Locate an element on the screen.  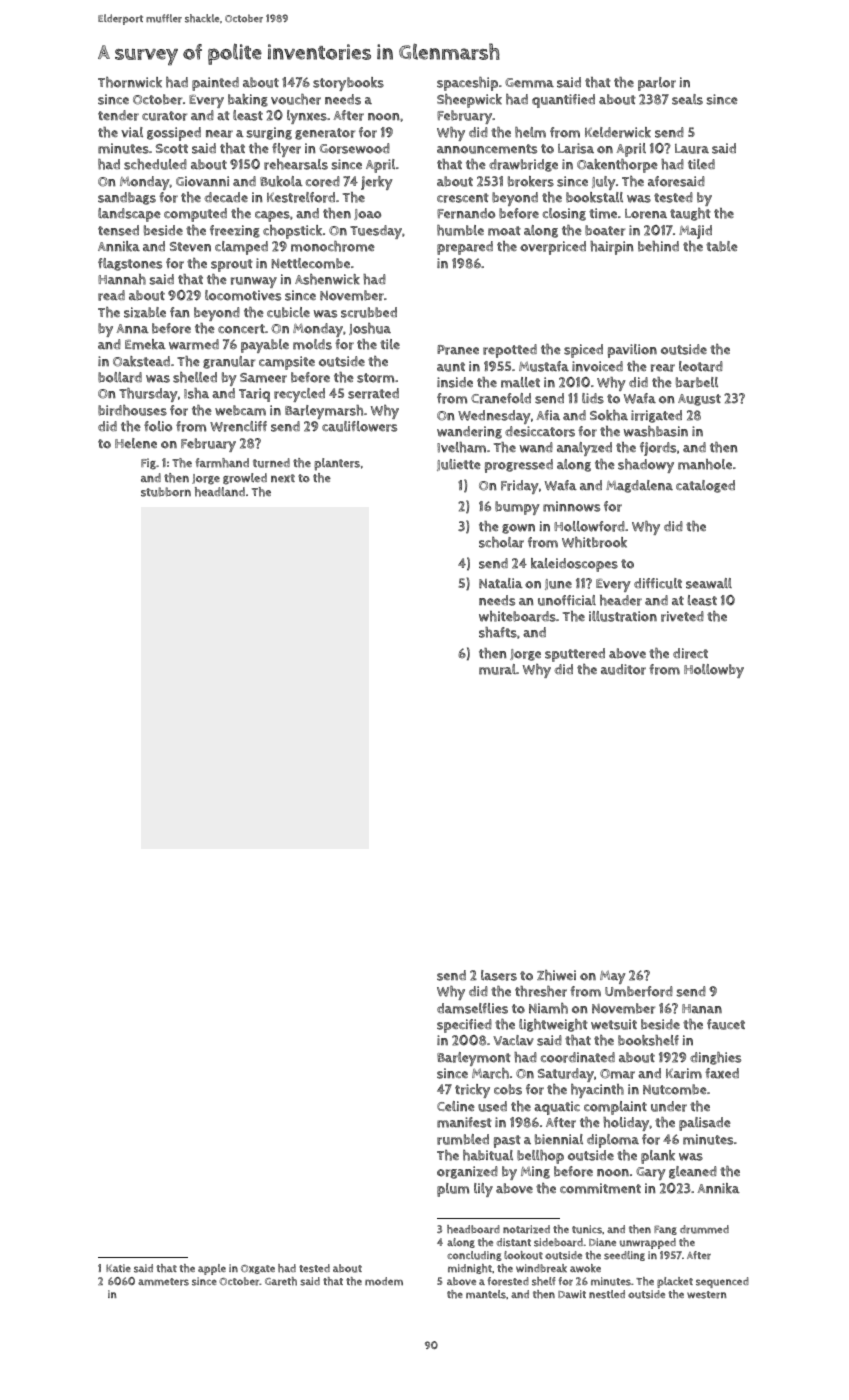
Dawit is located at coordinates (572, 1294).
